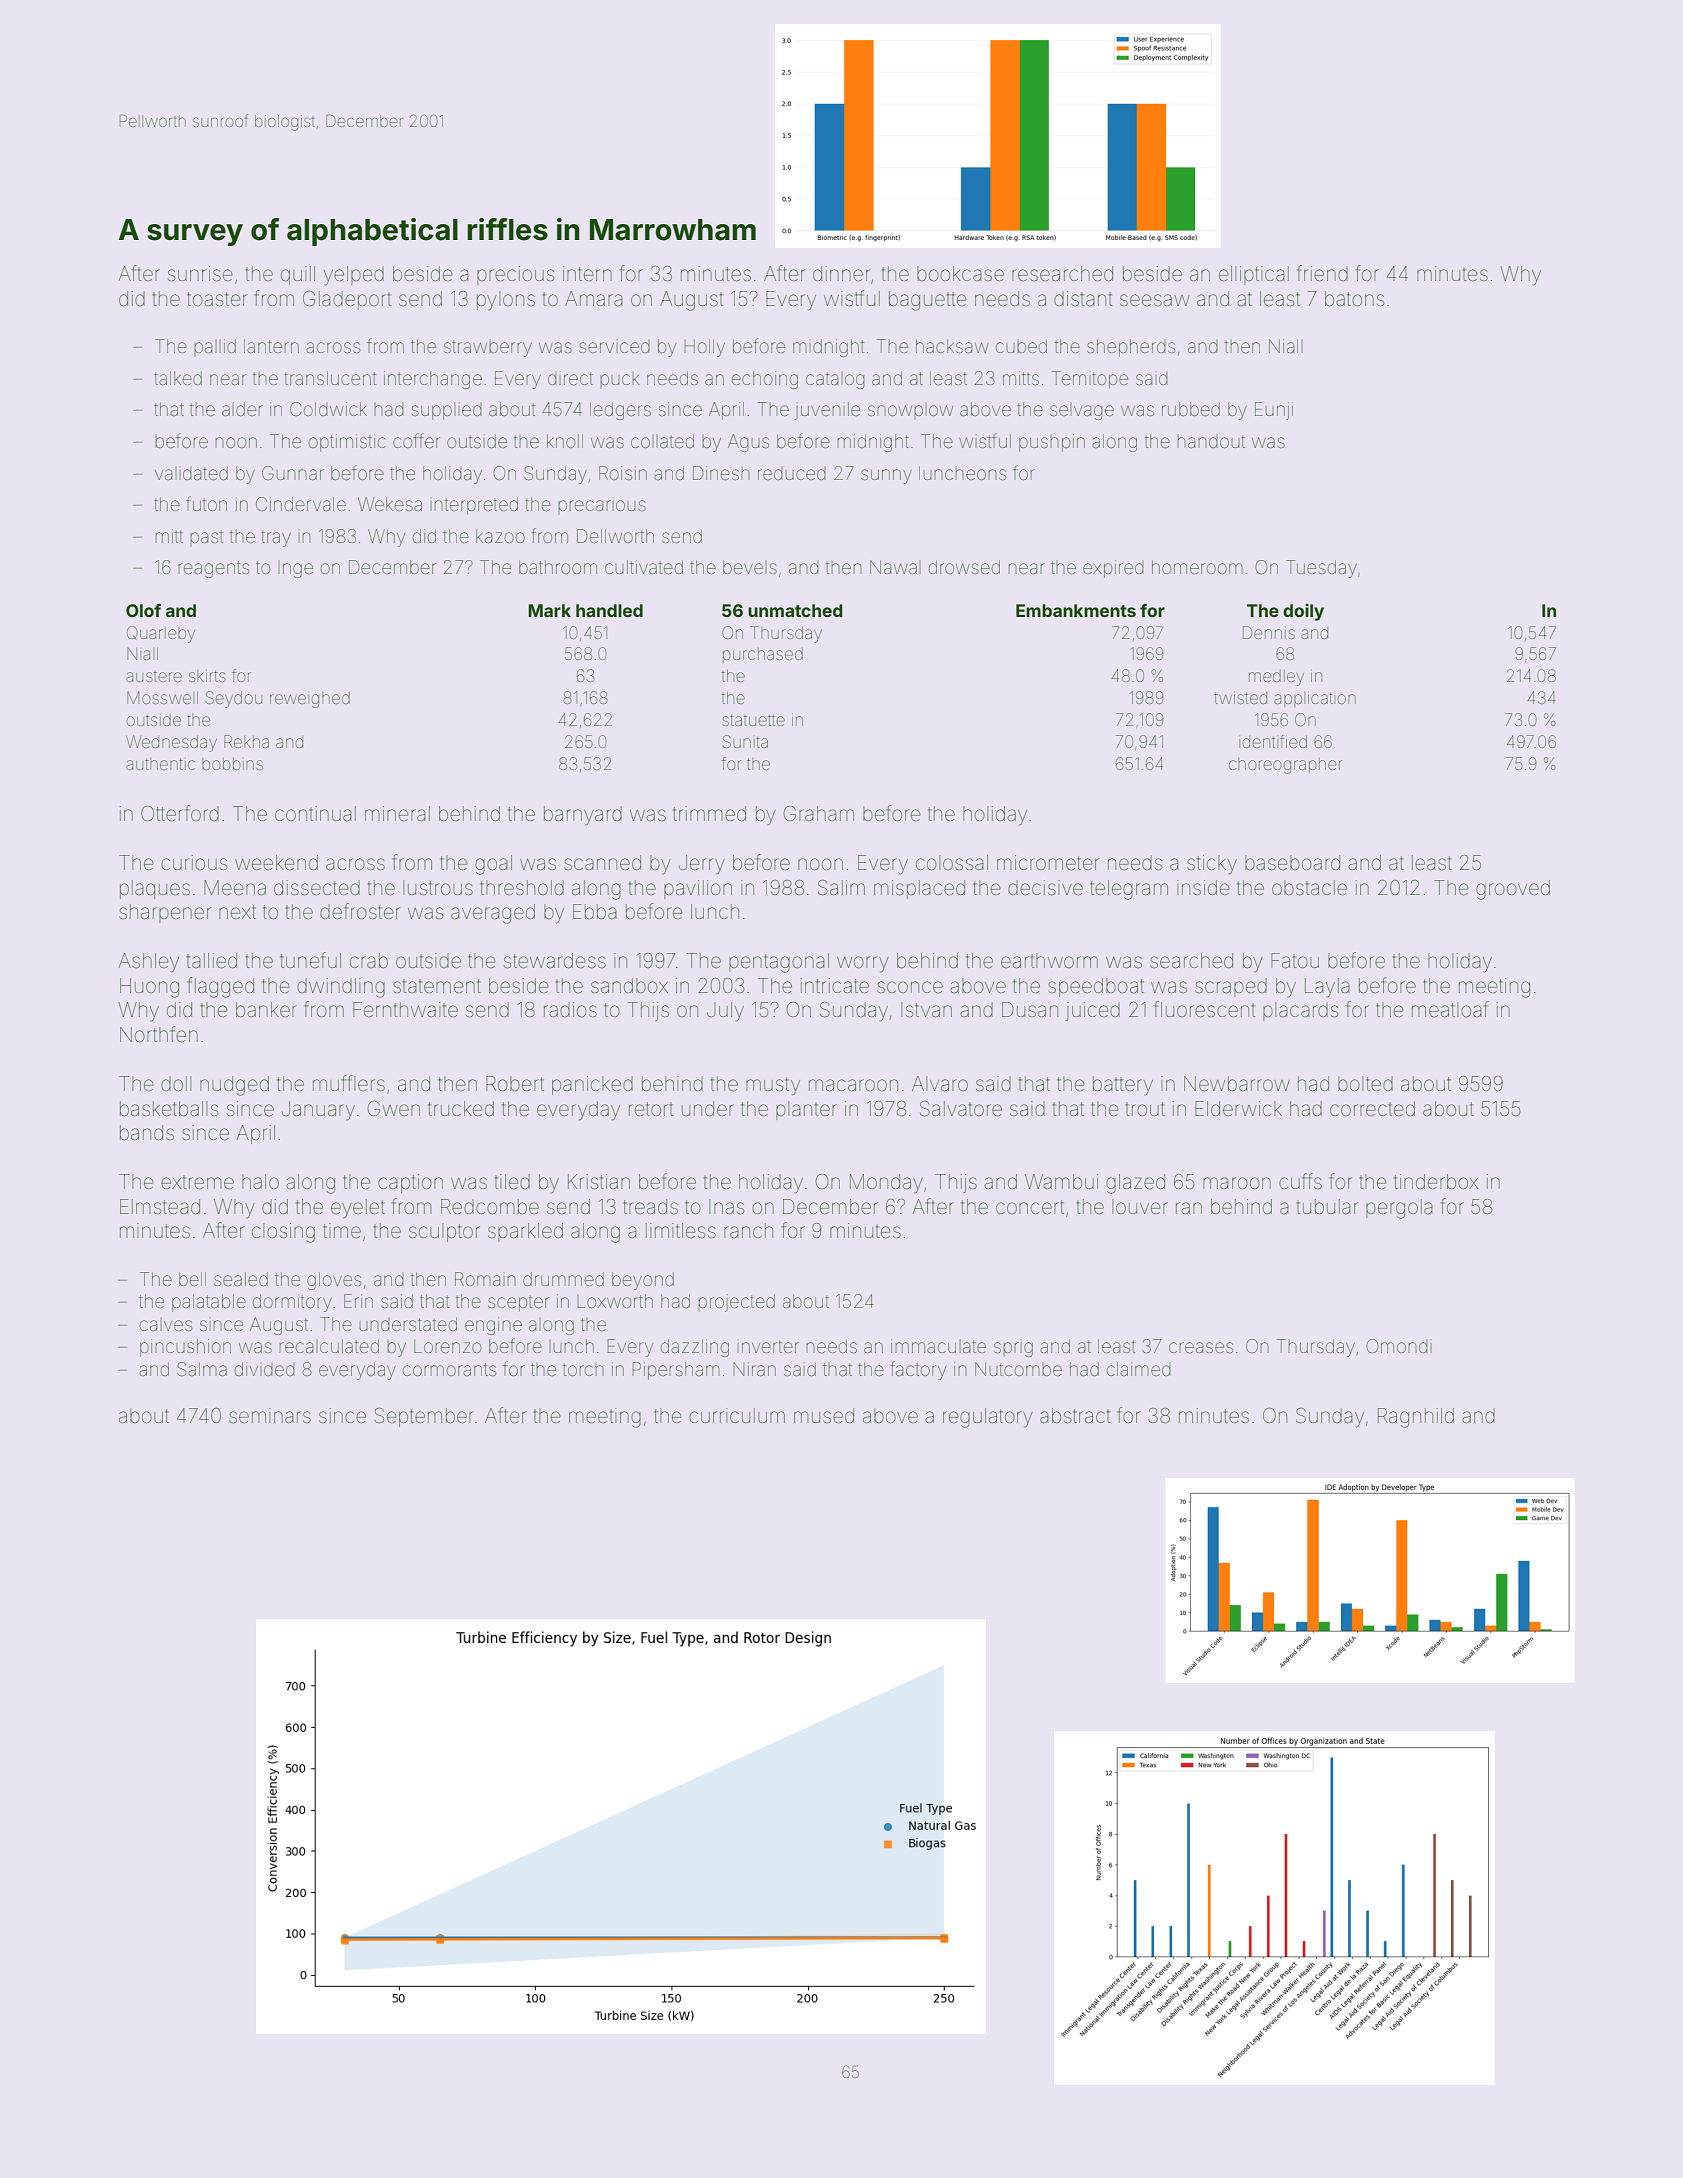 The image size is (1683, 2178). Describe the element at coordinates (1197, 567) in the screenshot. I see `homeroom` at that location.
